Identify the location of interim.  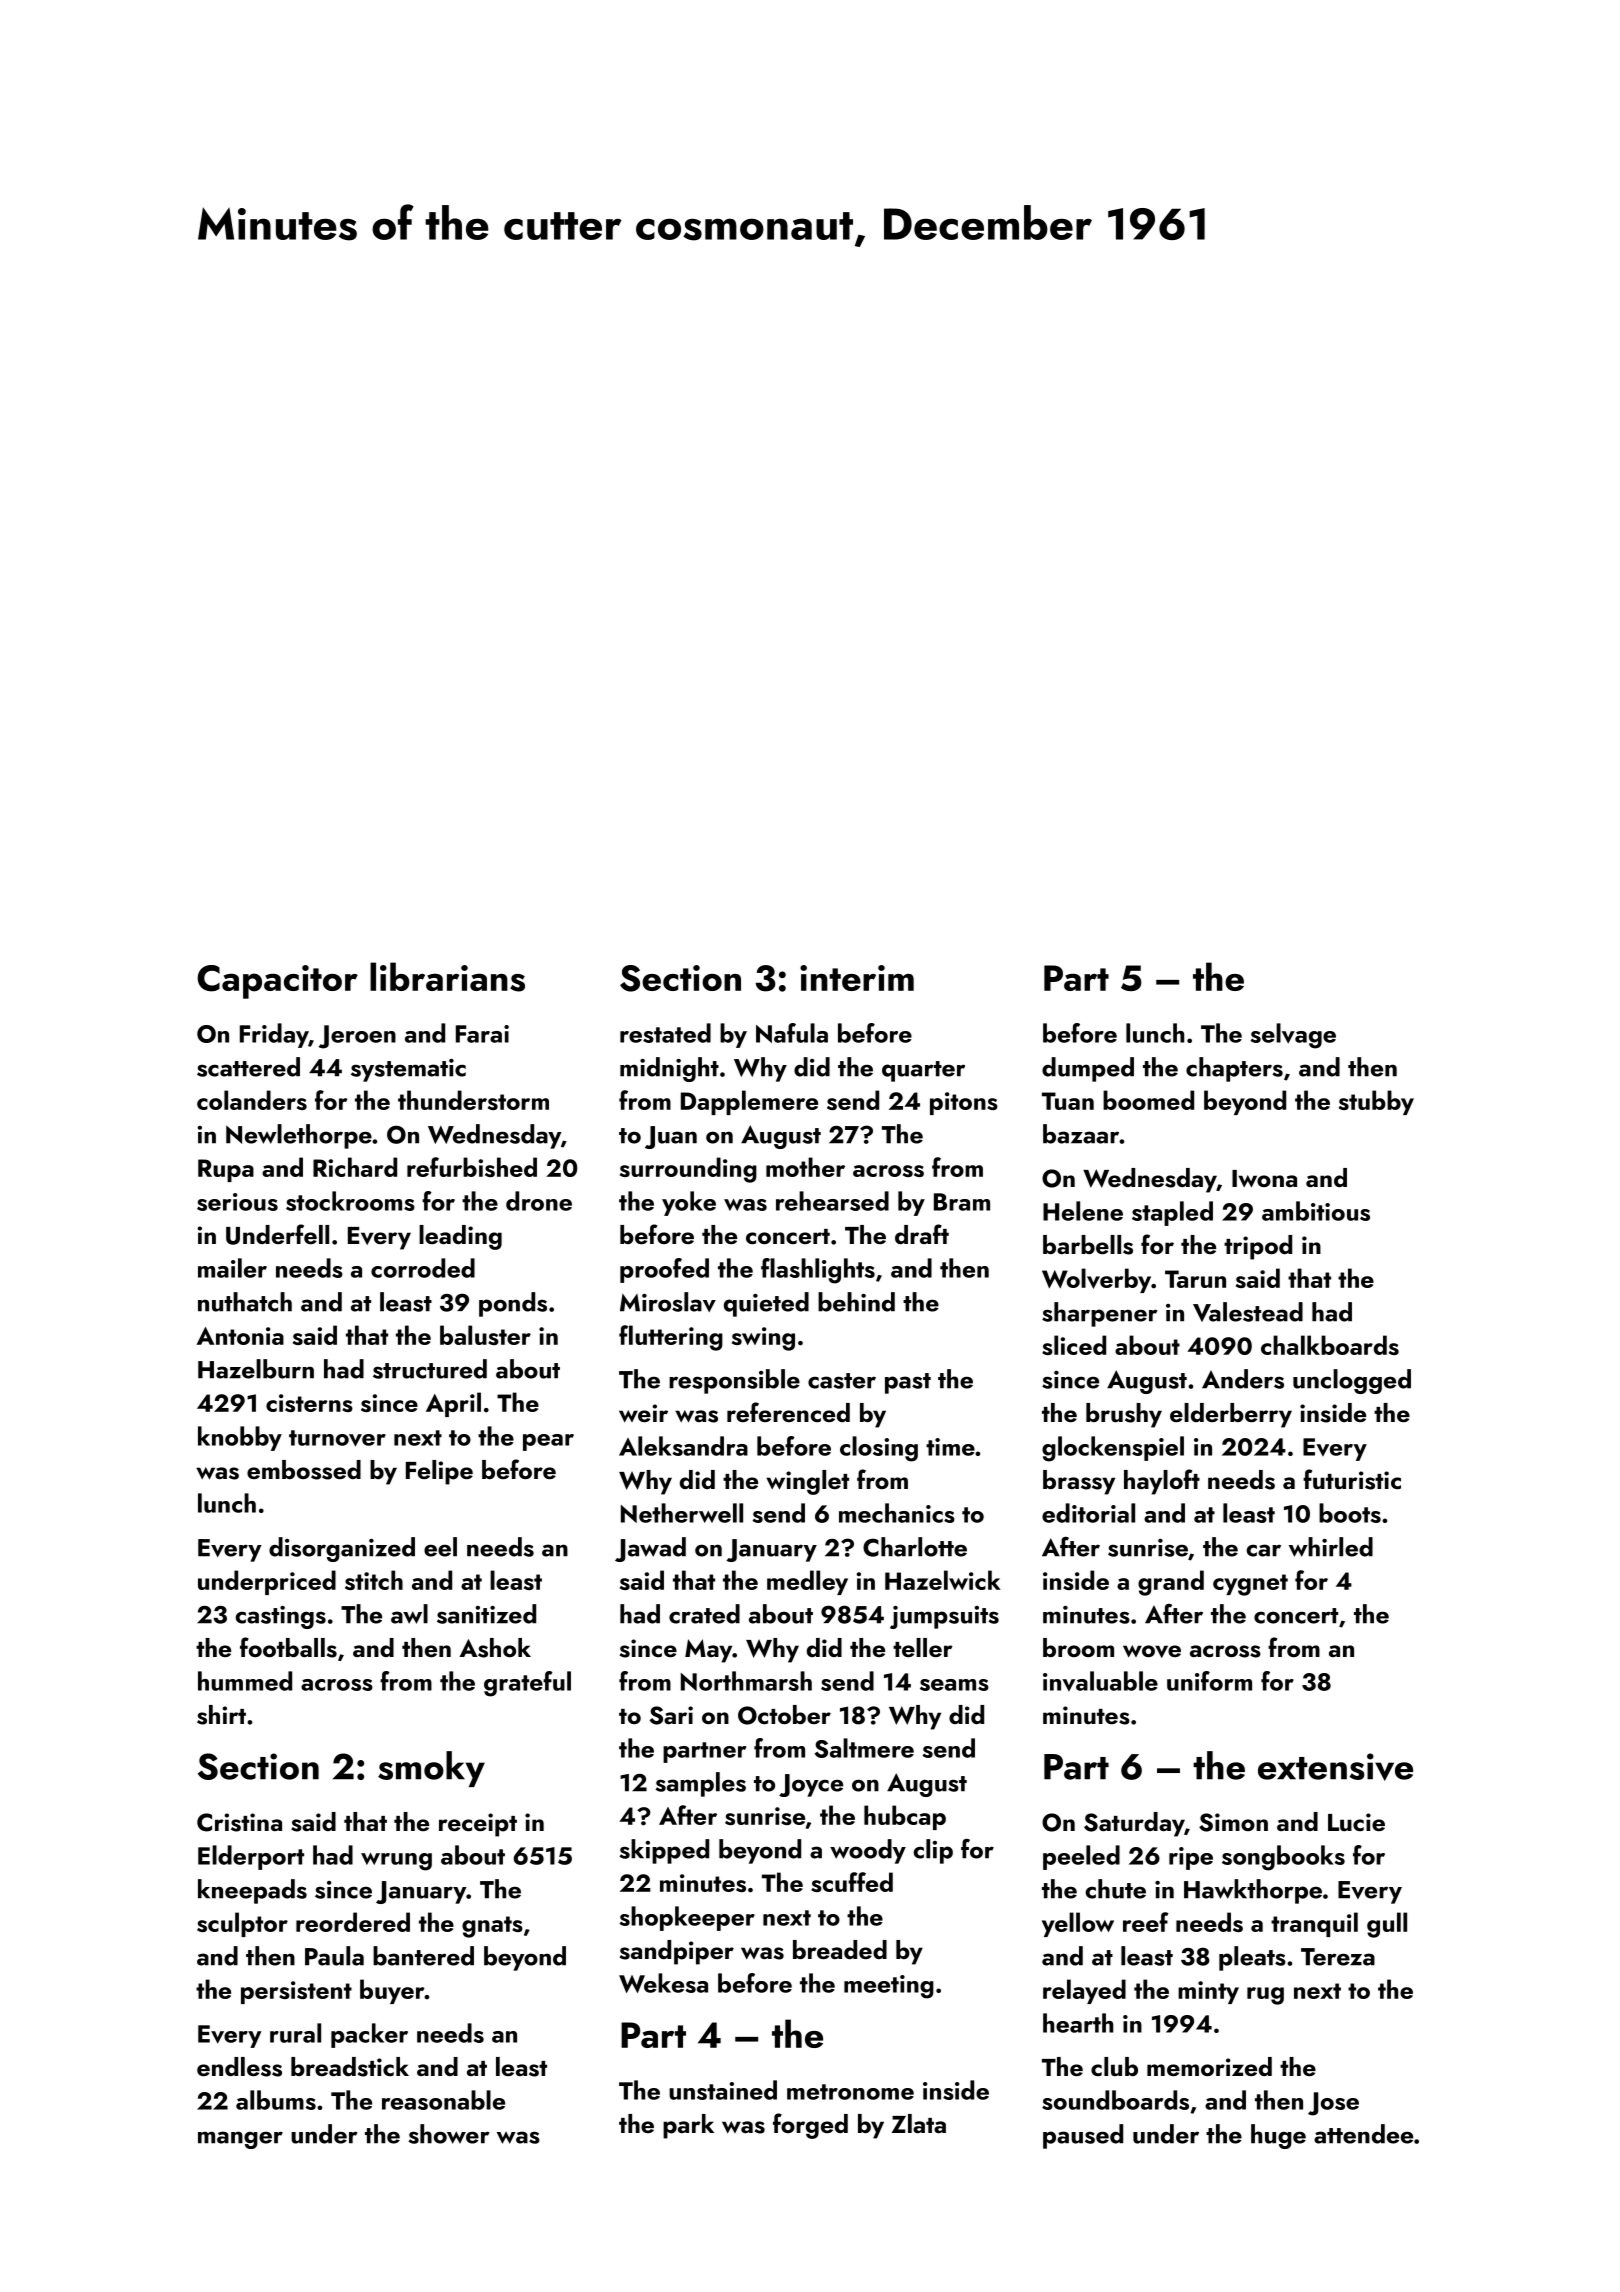
(857, 978).
